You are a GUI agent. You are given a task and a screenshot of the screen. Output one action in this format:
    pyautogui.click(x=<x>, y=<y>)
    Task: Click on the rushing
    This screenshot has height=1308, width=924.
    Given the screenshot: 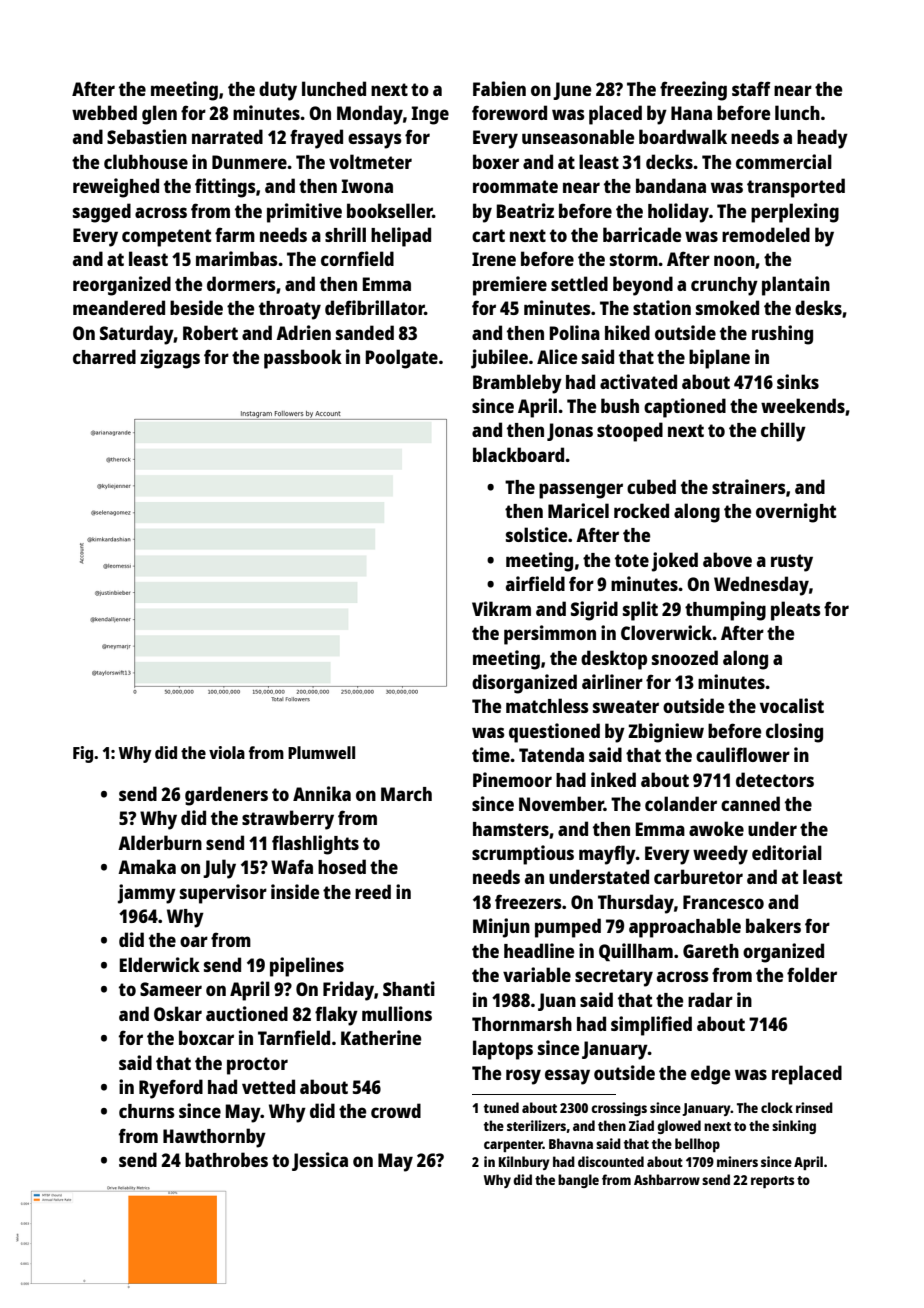 What is the action you would take?
    pyautogui.click(x=782, y=335)
